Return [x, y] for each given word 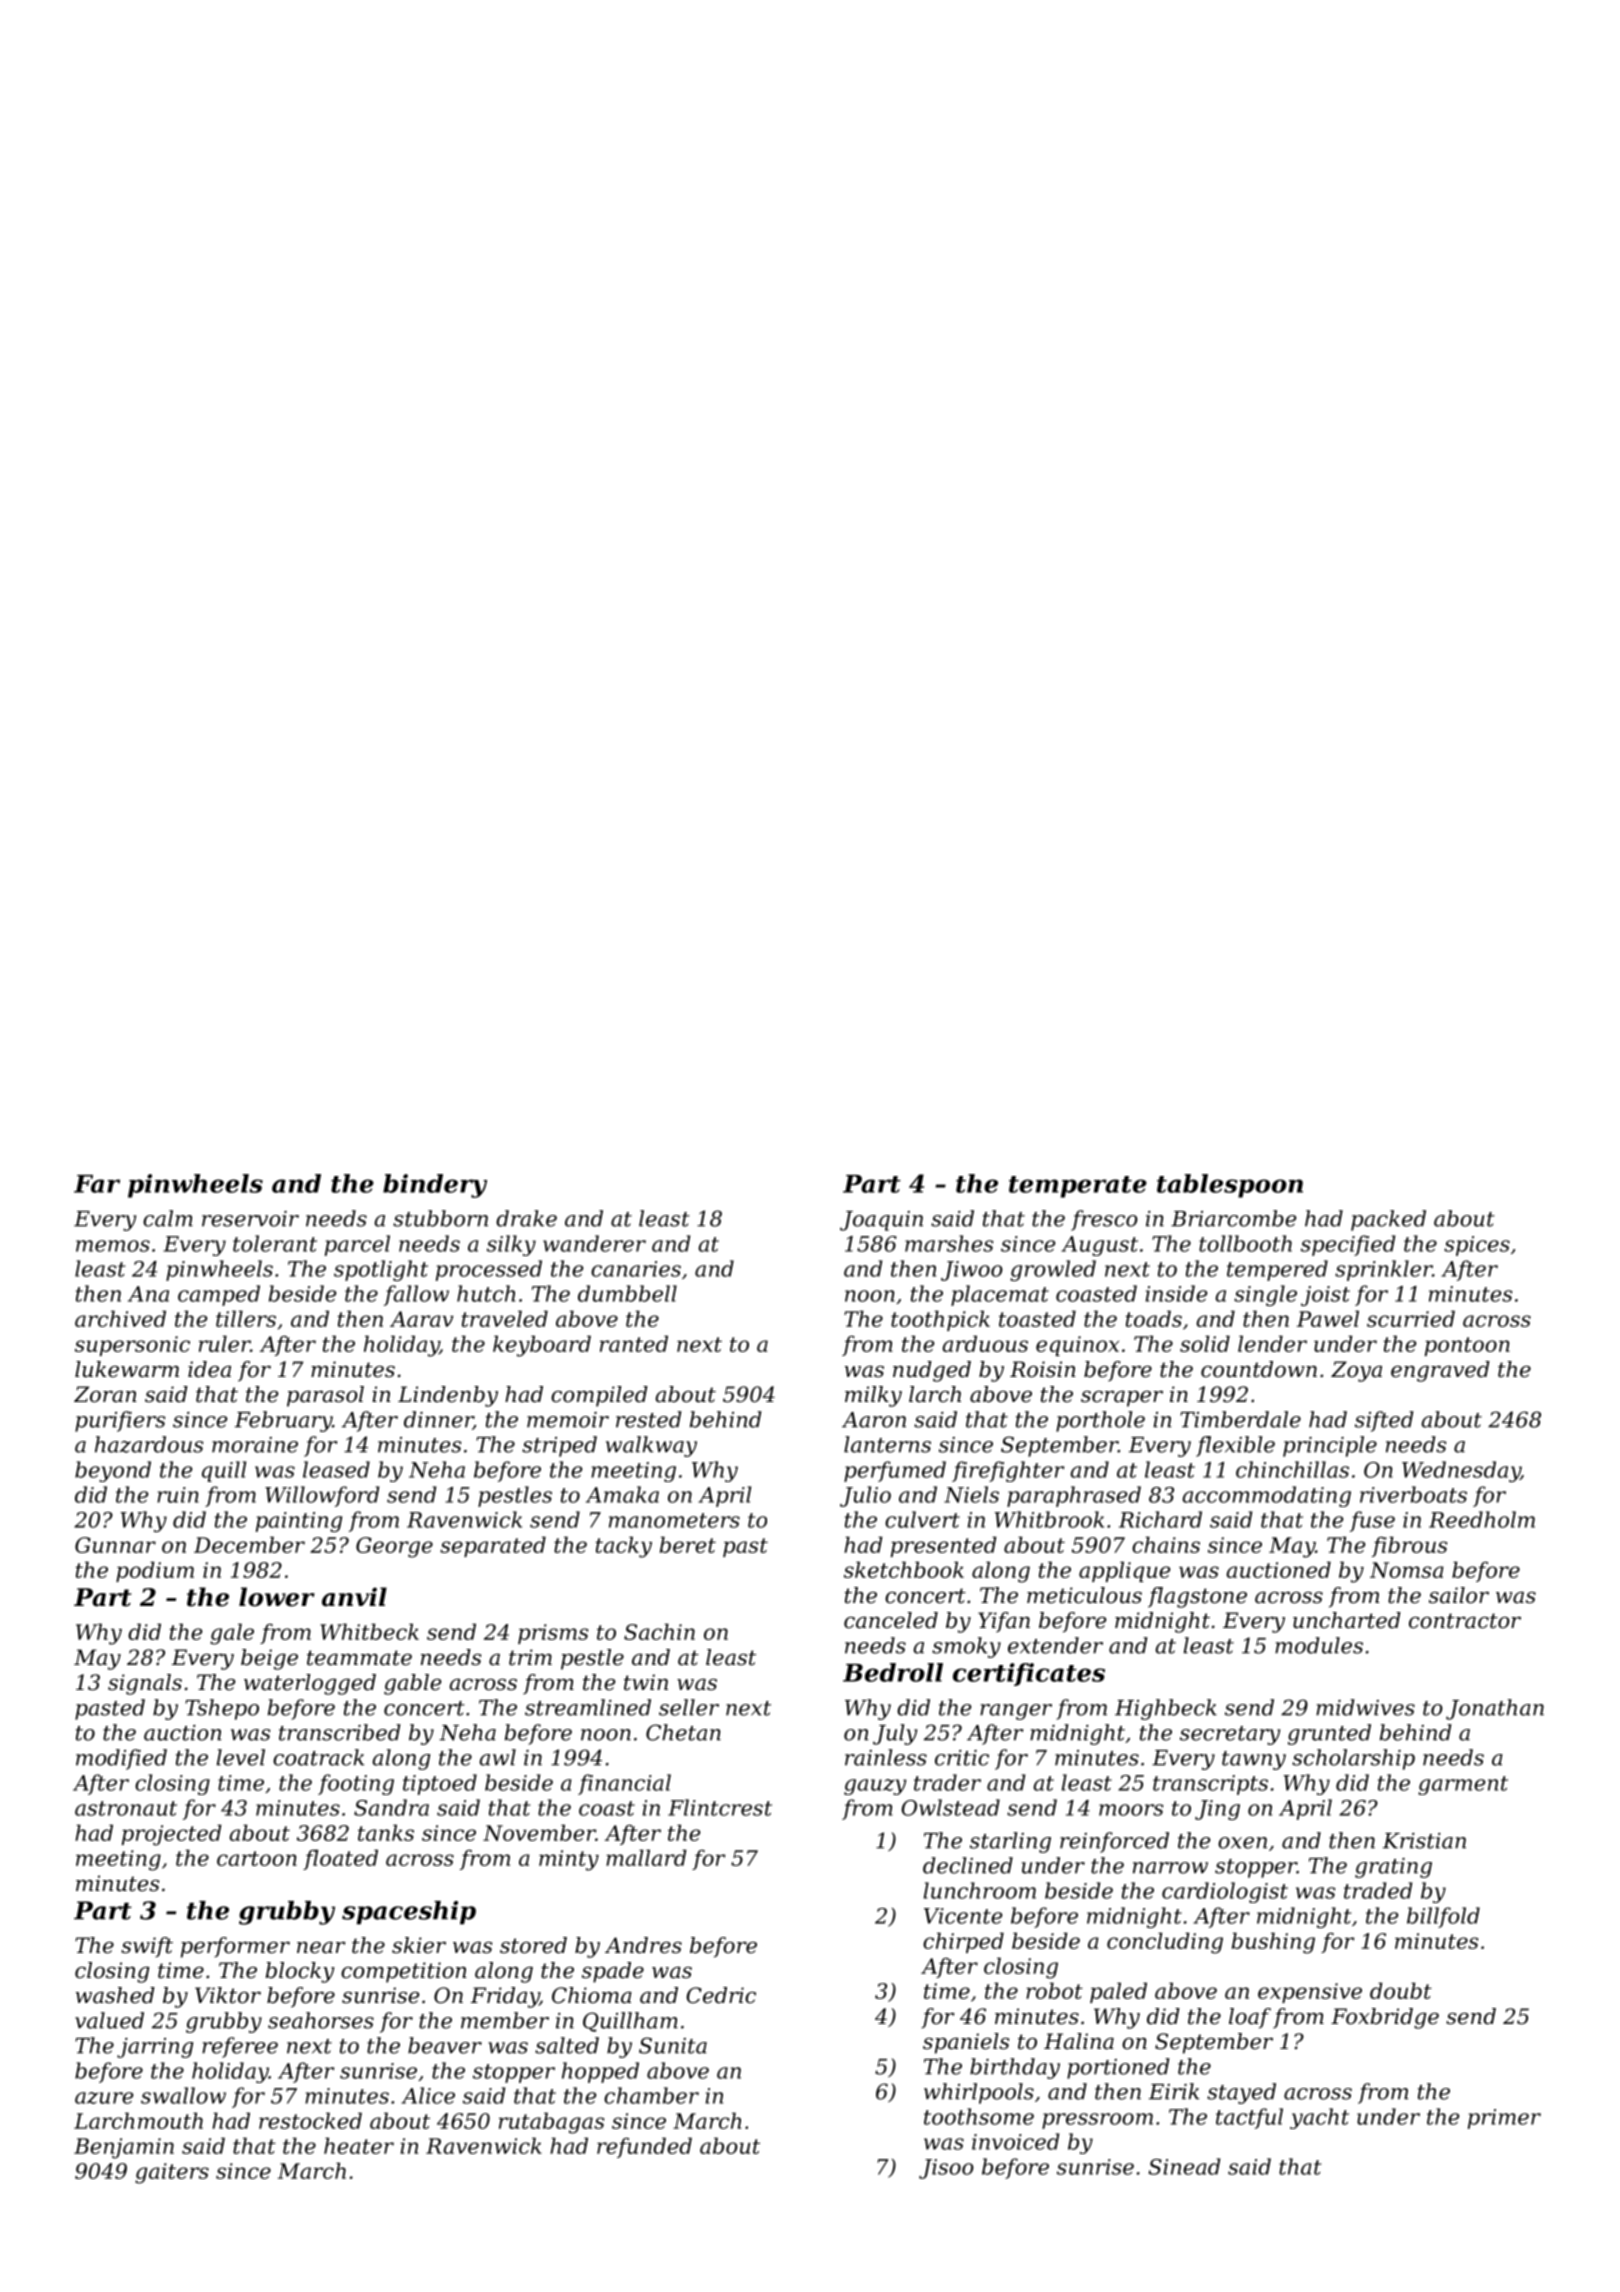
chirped [963, 1942]
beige [269, 1659]
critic [962, 1758]
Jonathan [1495, 1709]
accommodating [1266, 1496]
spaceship [409, 1913]
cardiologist [1225, 1892]
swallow [183, 2095]
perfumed [895, 1471]
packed [1388, 1220]
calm [168, 1218]
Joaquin [881, 1221]
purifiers [120, 1421]
